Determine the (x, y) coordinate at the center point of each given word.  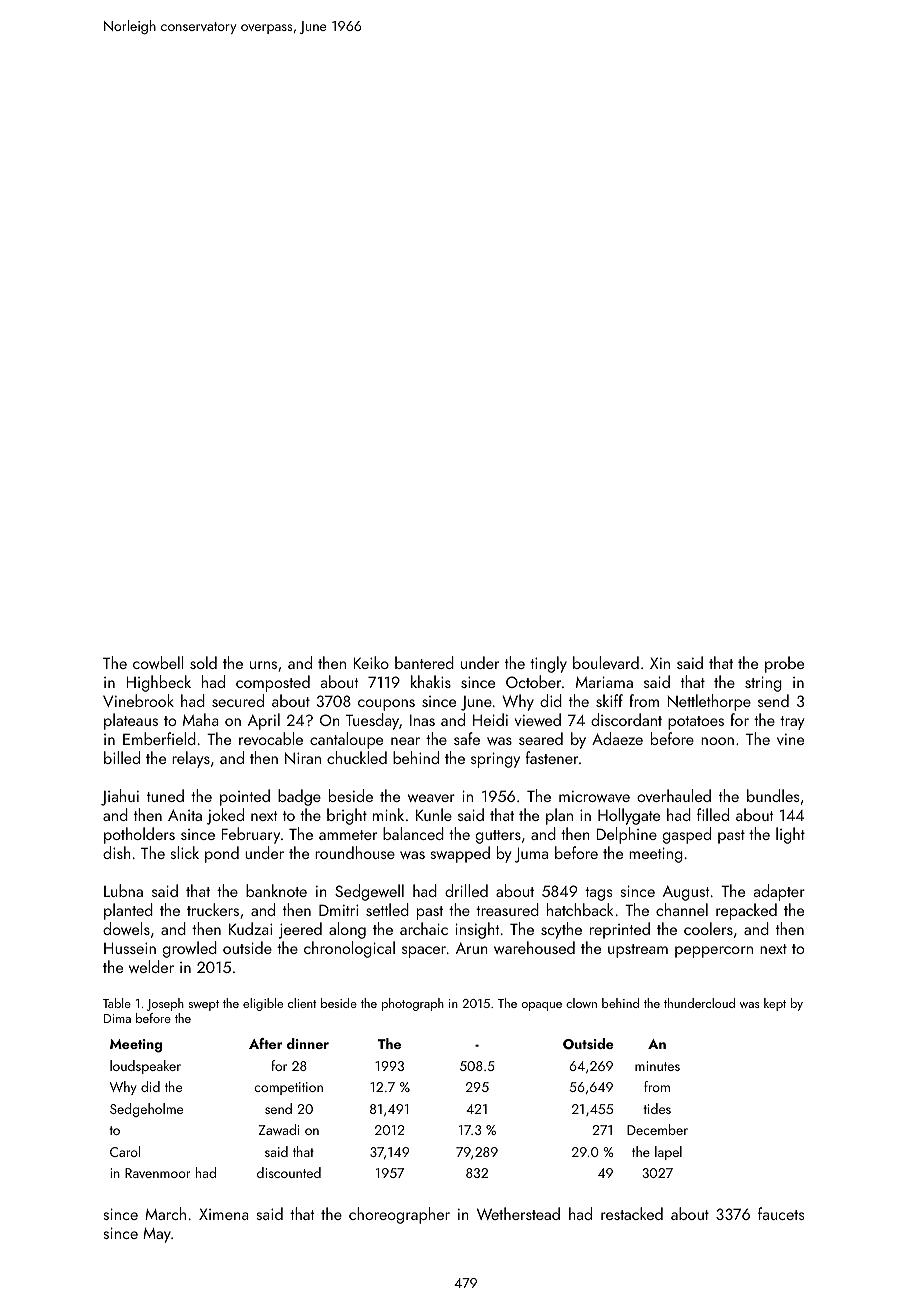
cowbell (158, 662)
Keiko (371, 662)
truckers (213, 909)
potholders (139, 835)
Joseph (165, 1004)
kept (775, 1004)
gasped (687, 835)
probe (784, 664)
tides (657, 1108)
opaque (542, 1006)
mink (388, 814)
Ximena (224, 1214)
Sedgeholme (146, 1110)
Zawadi (278, 1129)
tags (598, 894)
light (790, 835)
